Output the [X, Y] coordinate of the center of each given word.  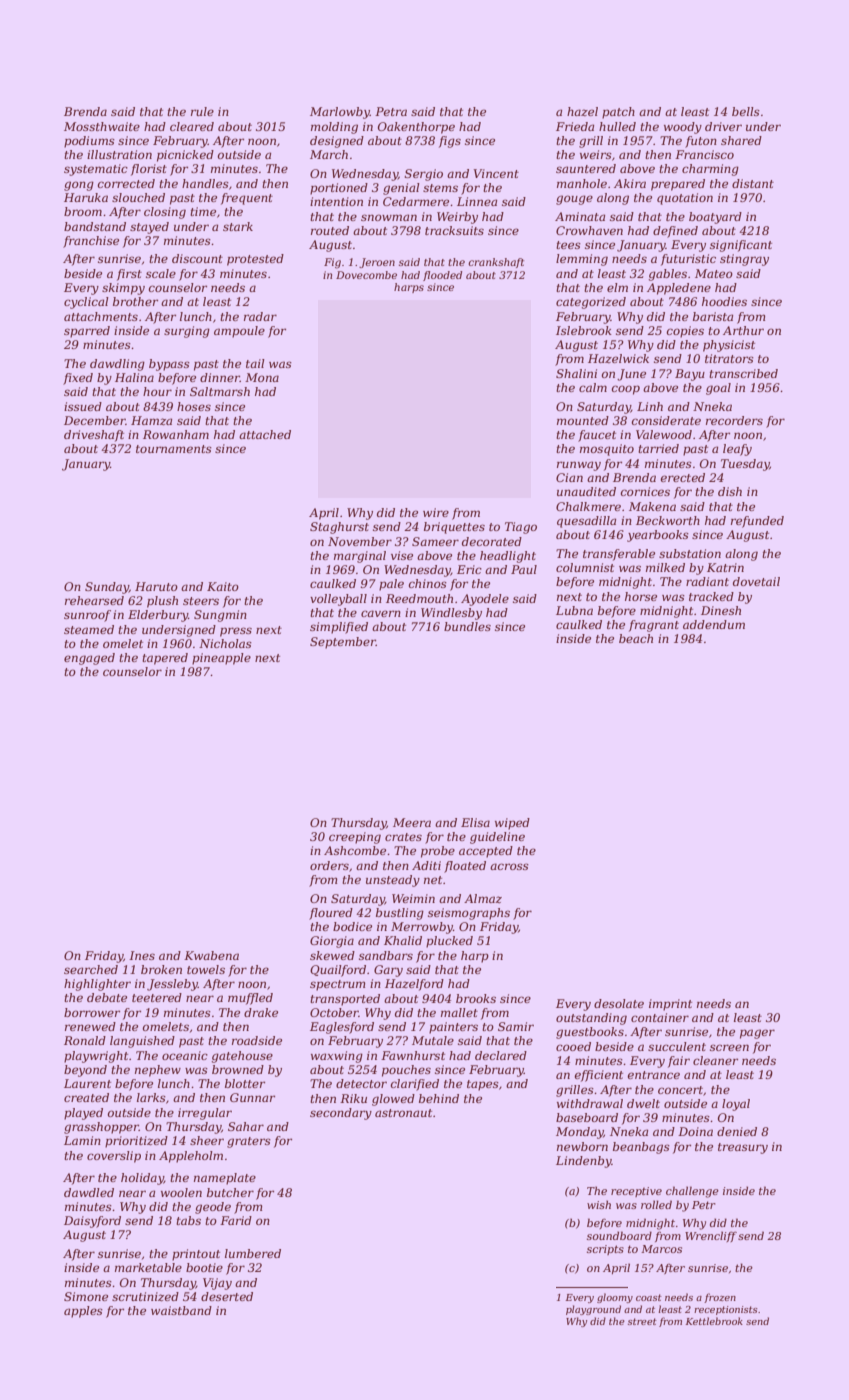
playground [593, 1310]
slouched [138, 197]
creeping [355, 838]
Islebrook [584, 330]
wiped [512, 824]
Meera [412, 822]
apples [83, 1312]
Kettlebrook [714, 1321]
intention [336, 201]
